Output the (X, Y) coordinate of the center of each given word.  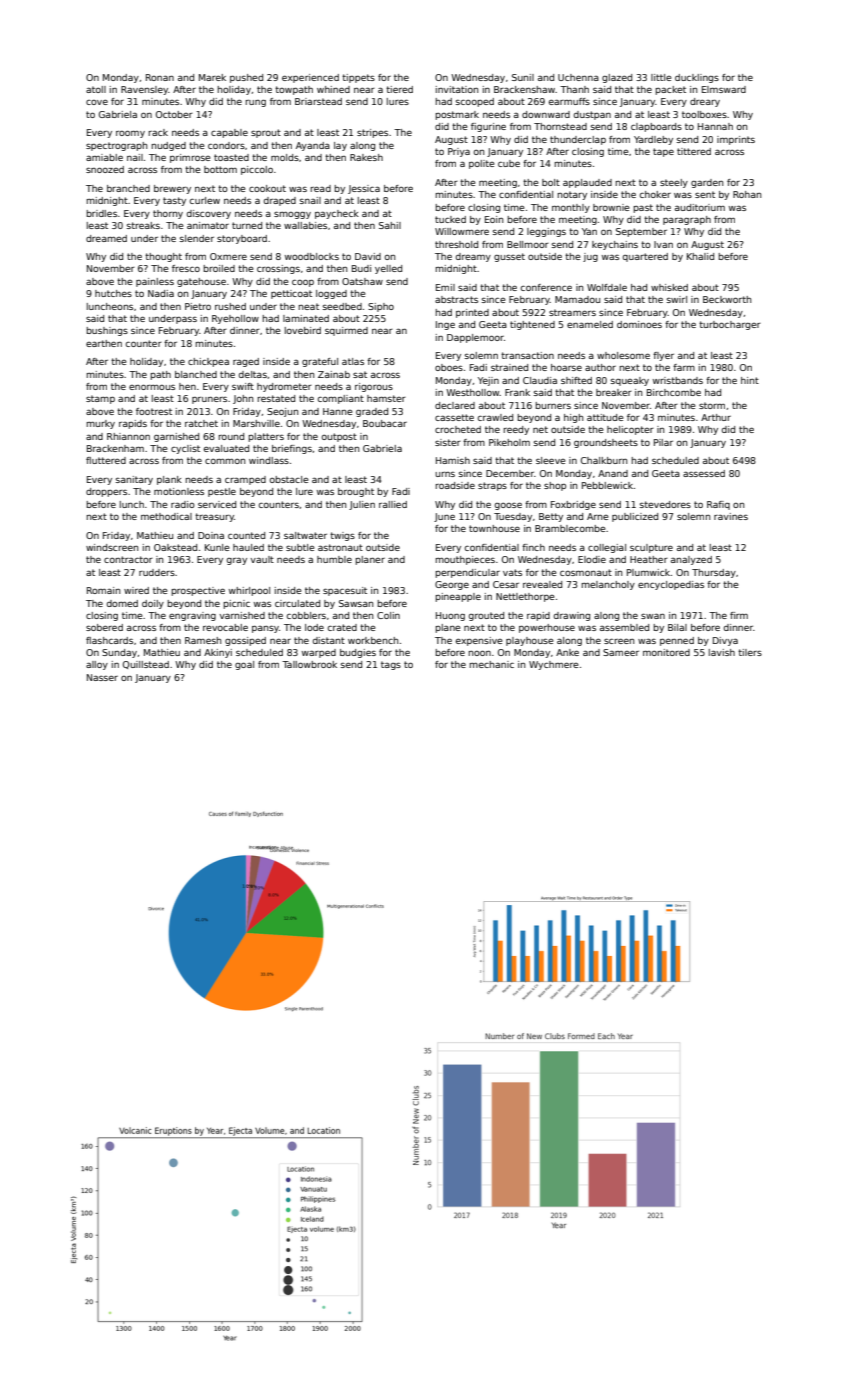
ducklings (697, 78)
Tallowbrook (309, 664)
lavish (722, 652)
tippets (358, 78)
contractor (128, 559)
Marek (212, 77)
